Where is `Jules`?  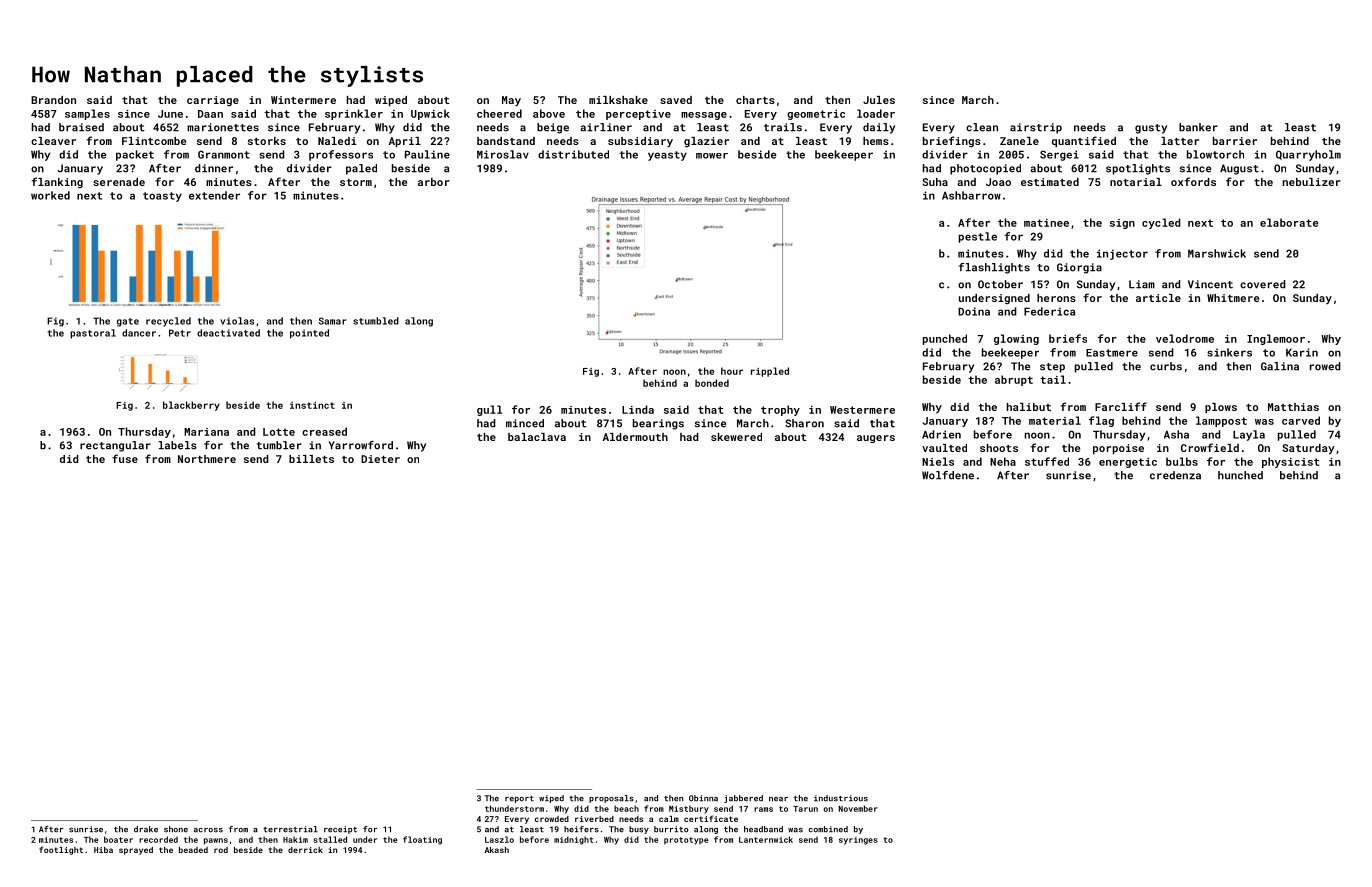
Jules is located at coordinates (879, 100).
